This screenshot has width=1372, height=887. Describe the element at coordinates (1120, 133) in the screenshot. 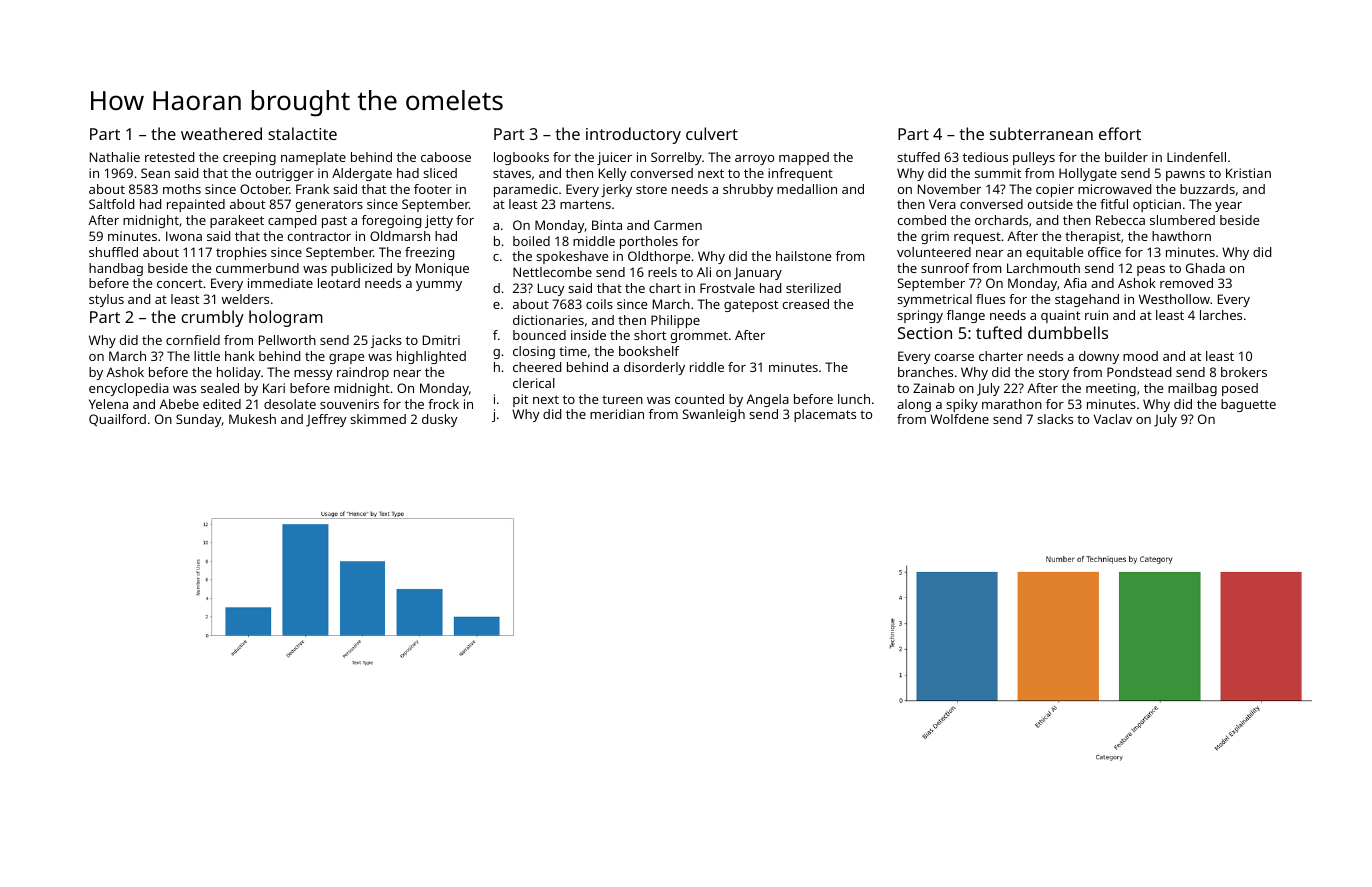

I see `effort` at that location.
